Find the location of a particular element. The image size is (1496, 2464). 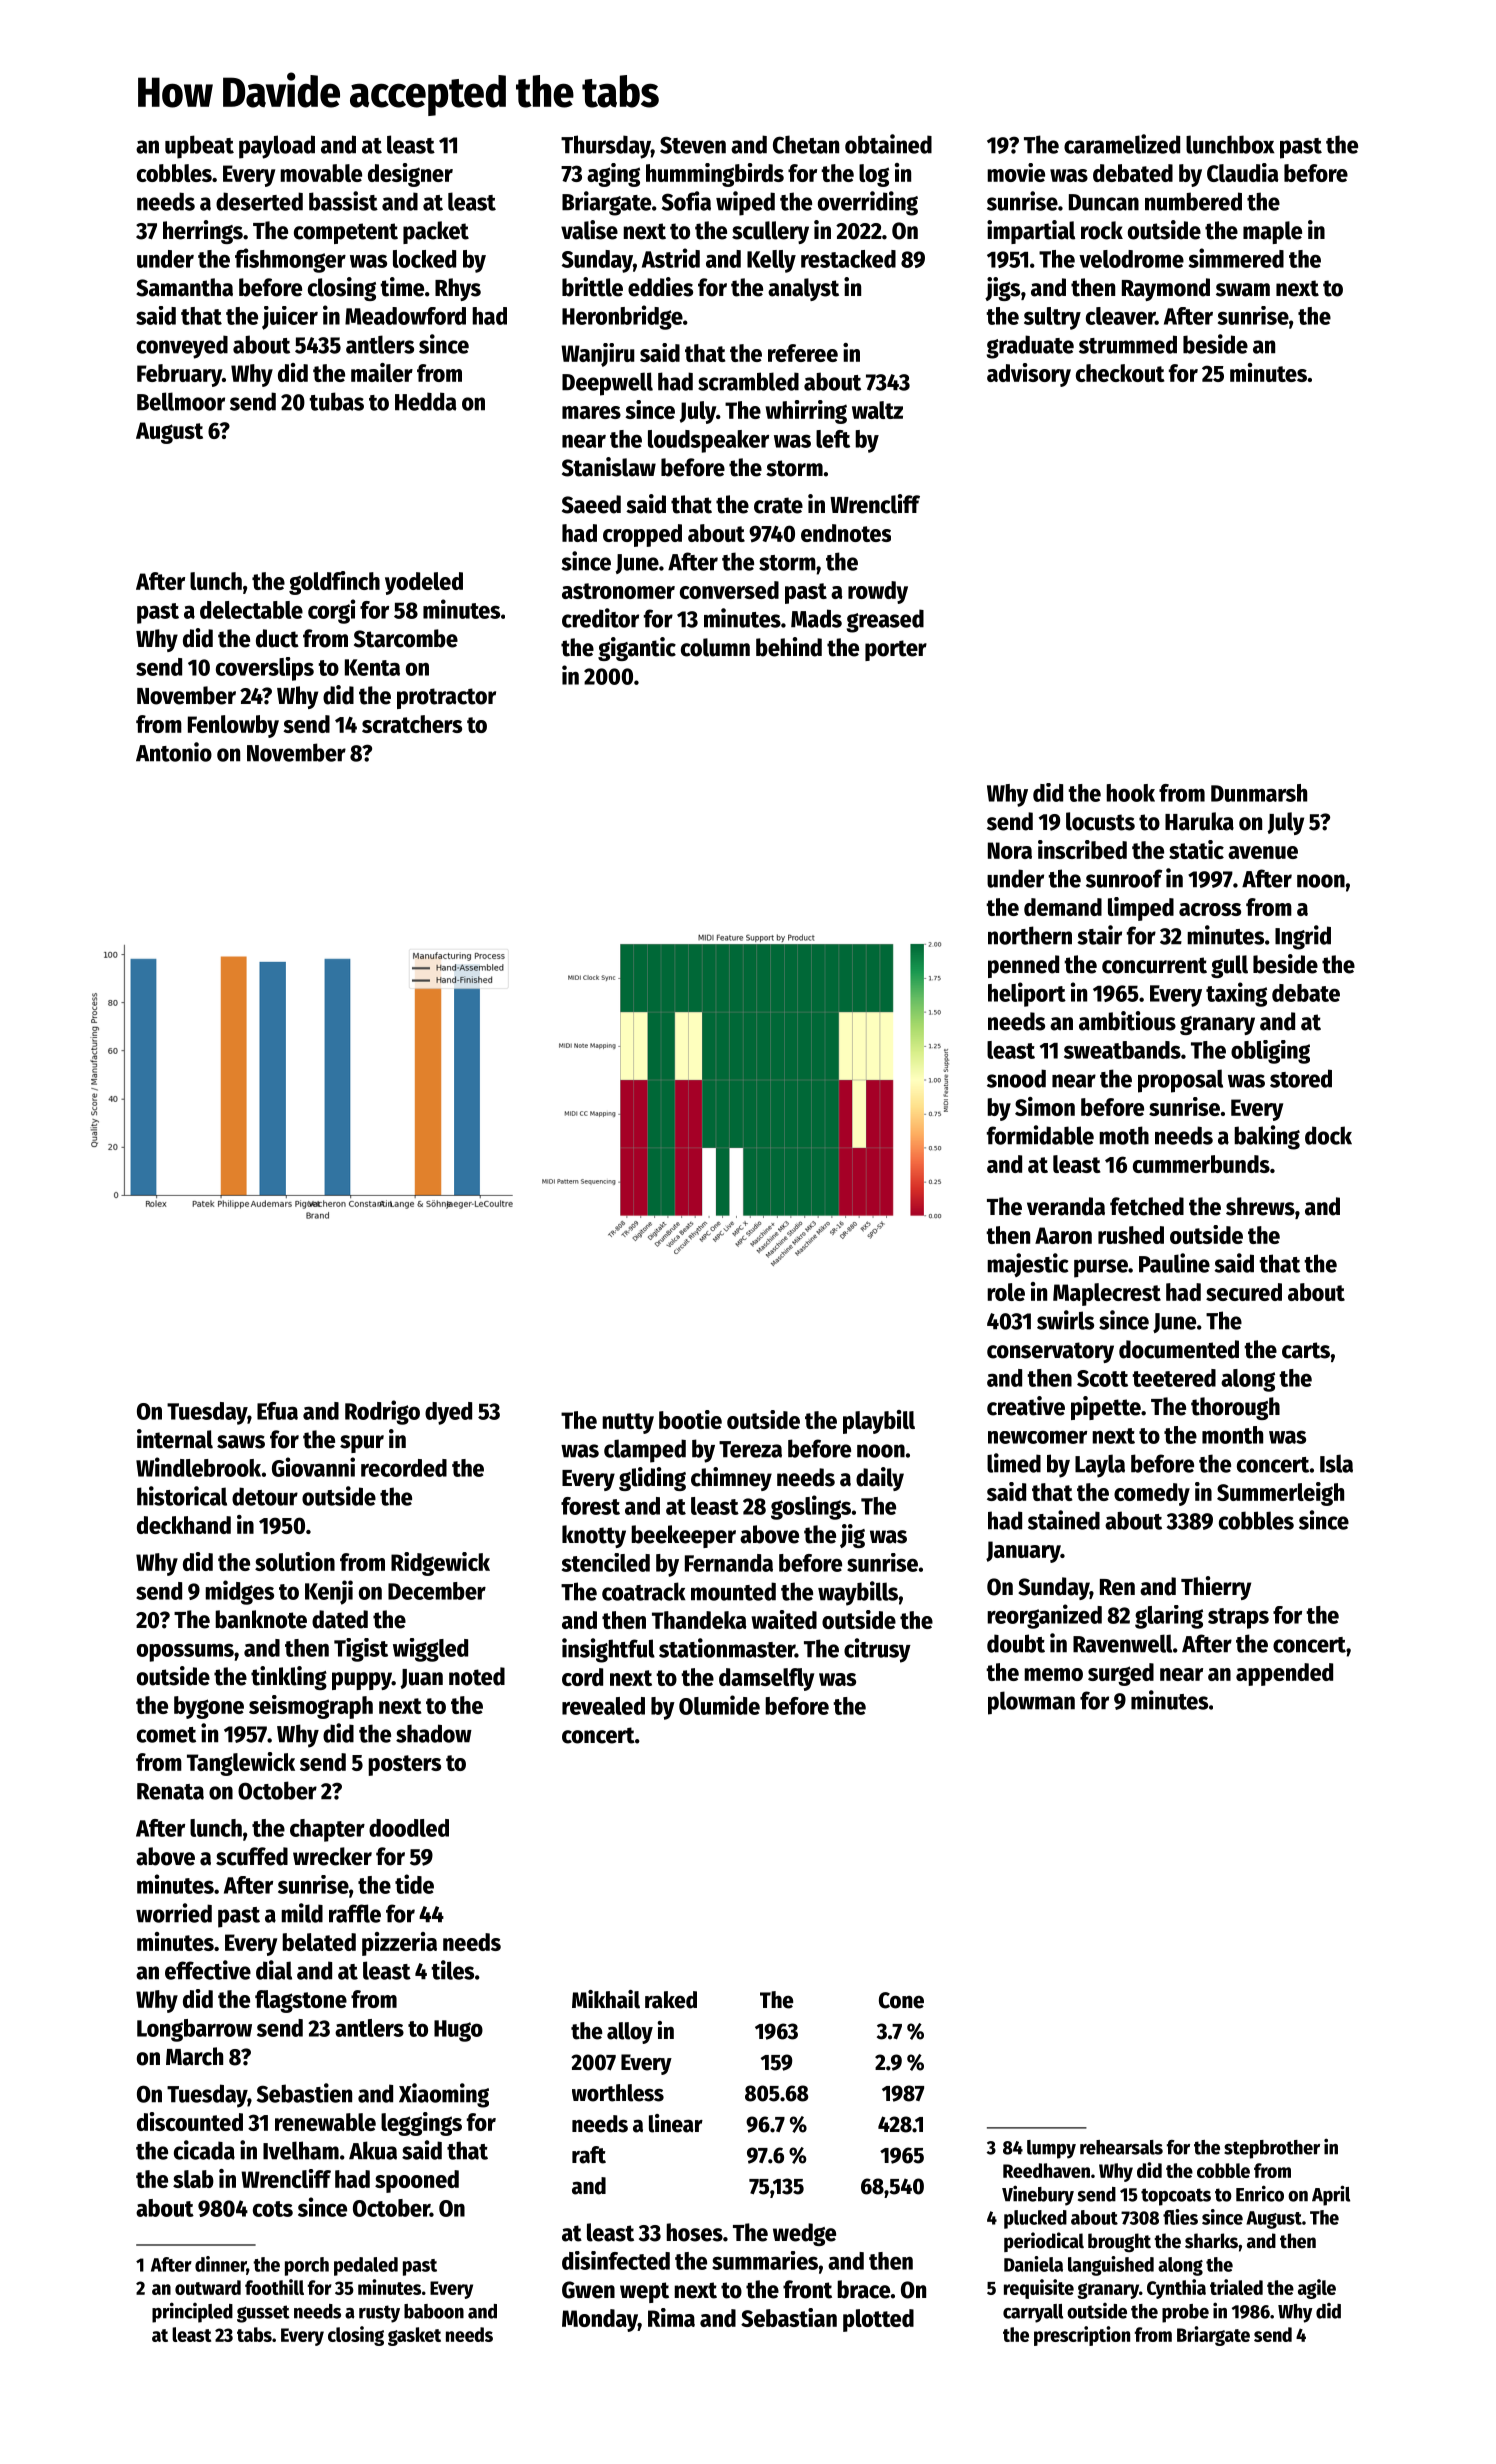

gigantic is located at coordinates (637, 649).
